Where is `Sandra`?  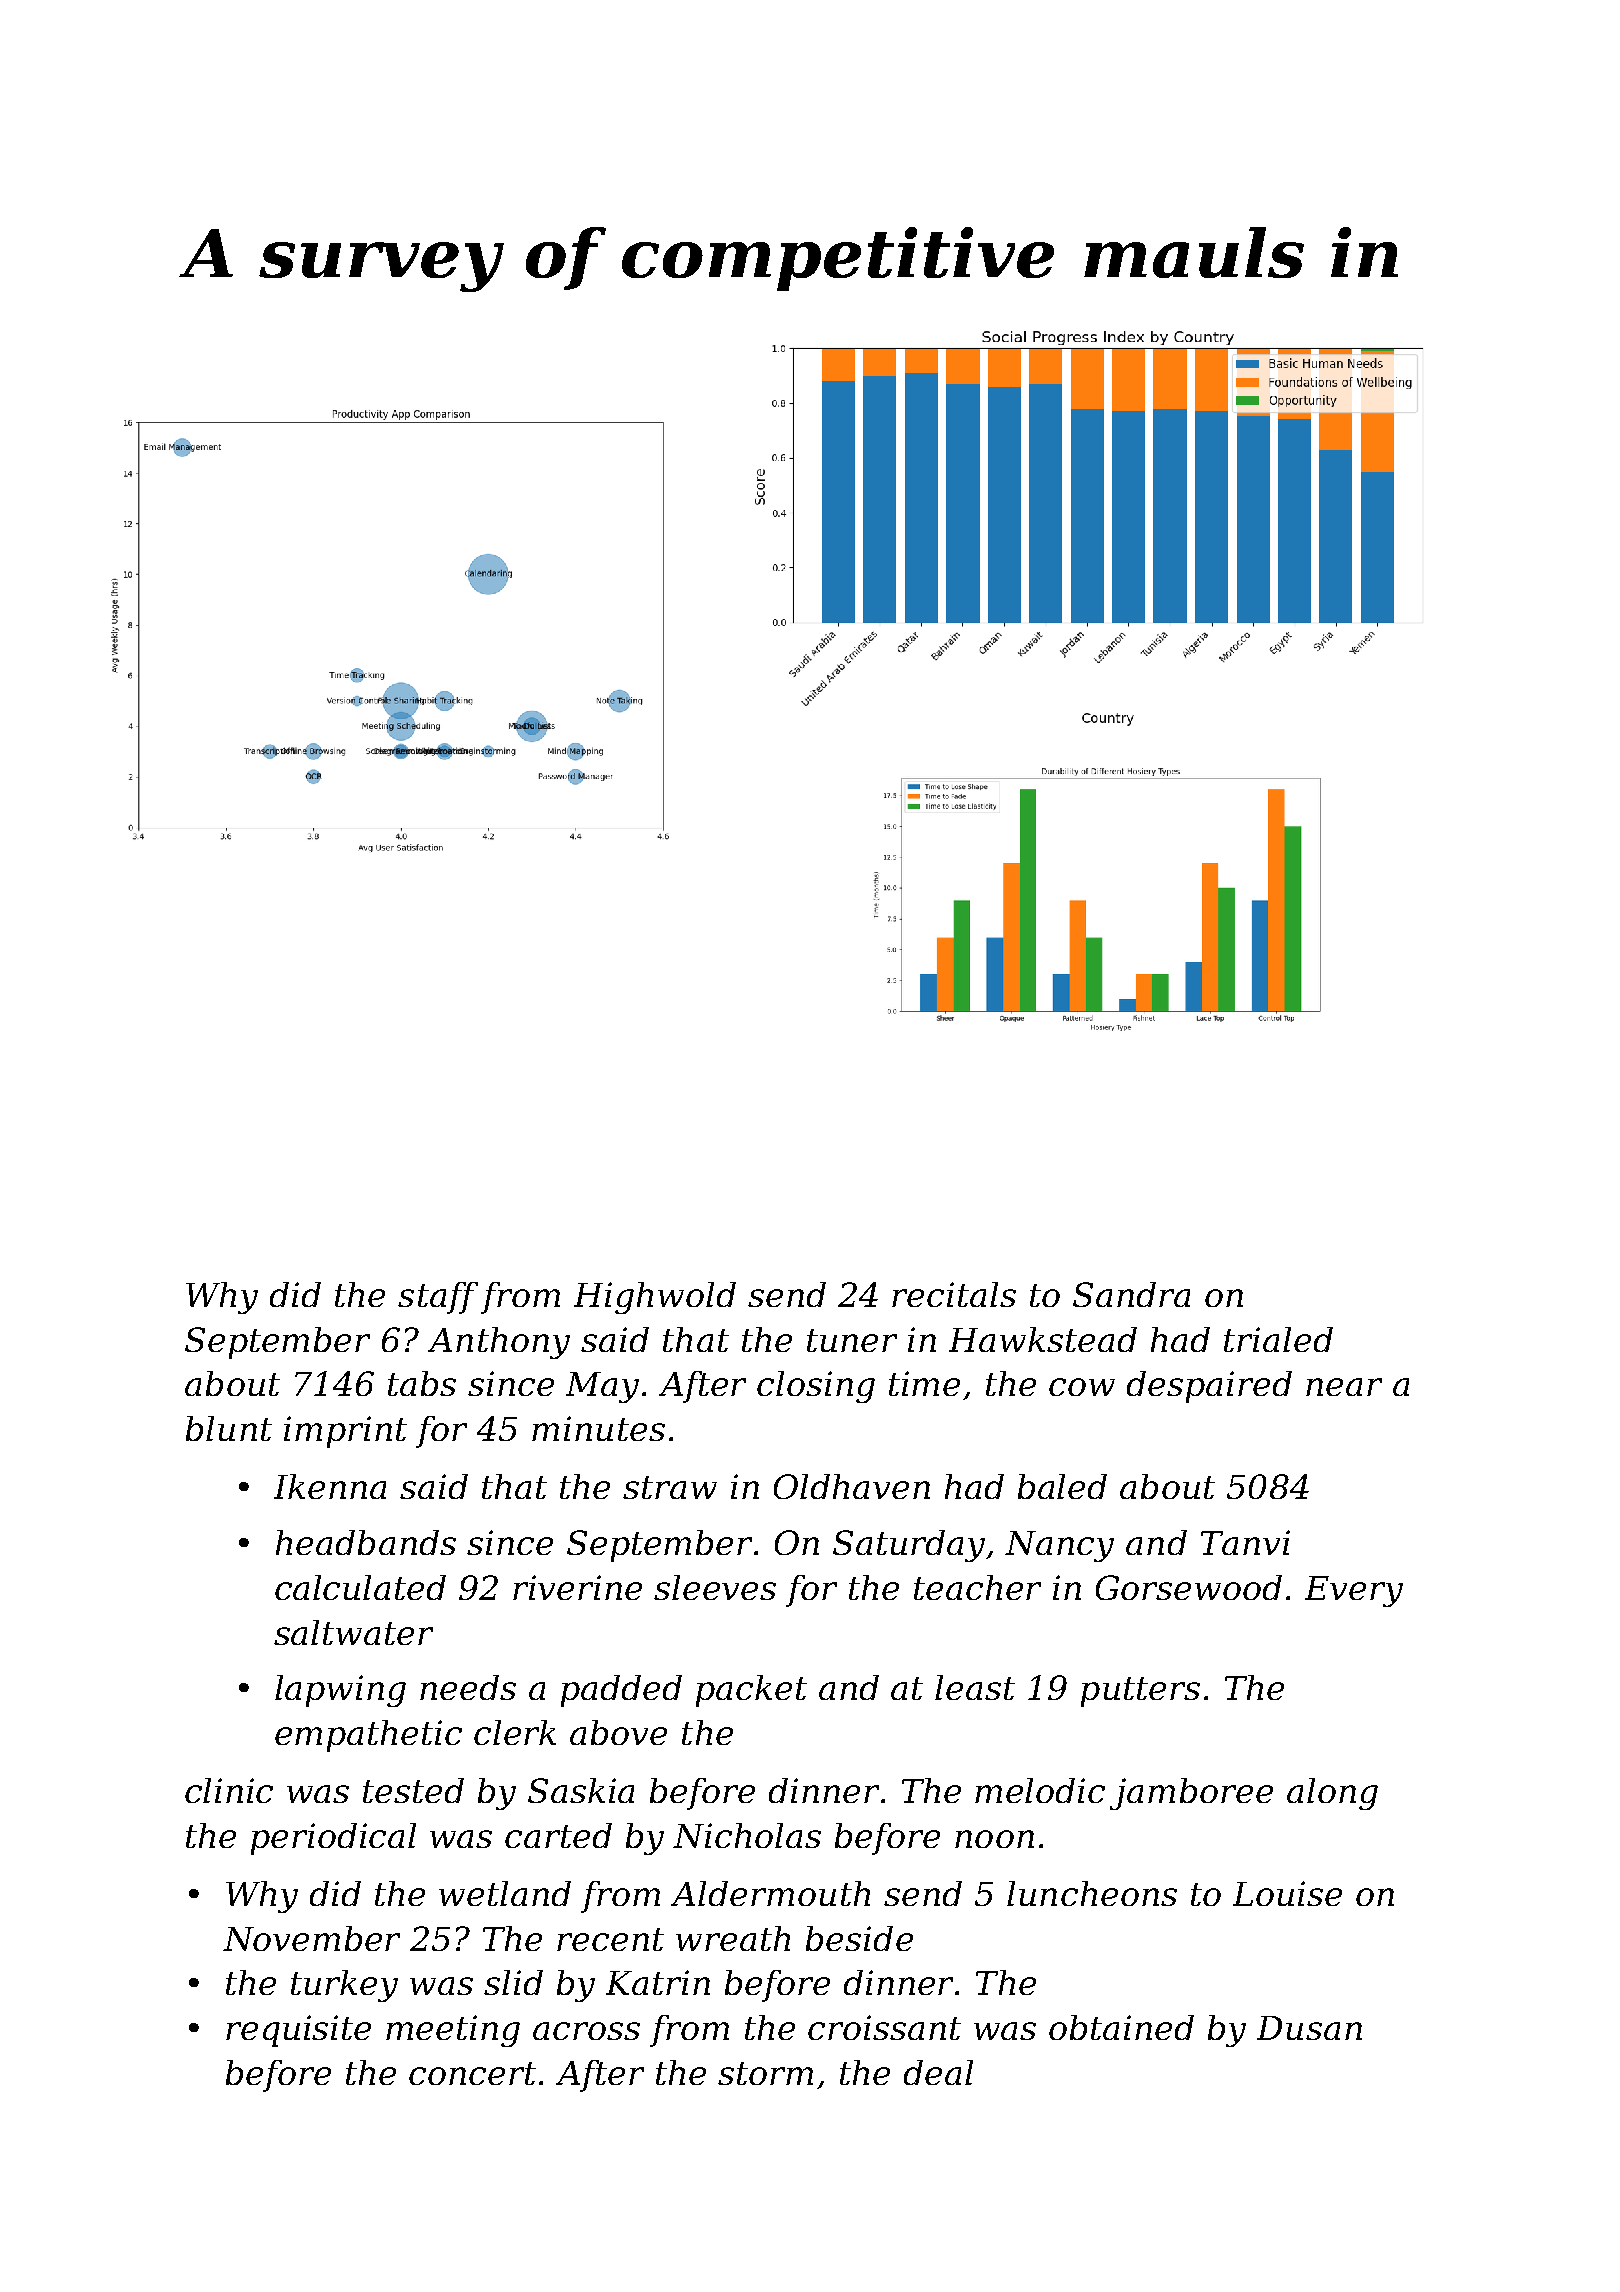 Sandra is located at coordinates (1131, 1294).
